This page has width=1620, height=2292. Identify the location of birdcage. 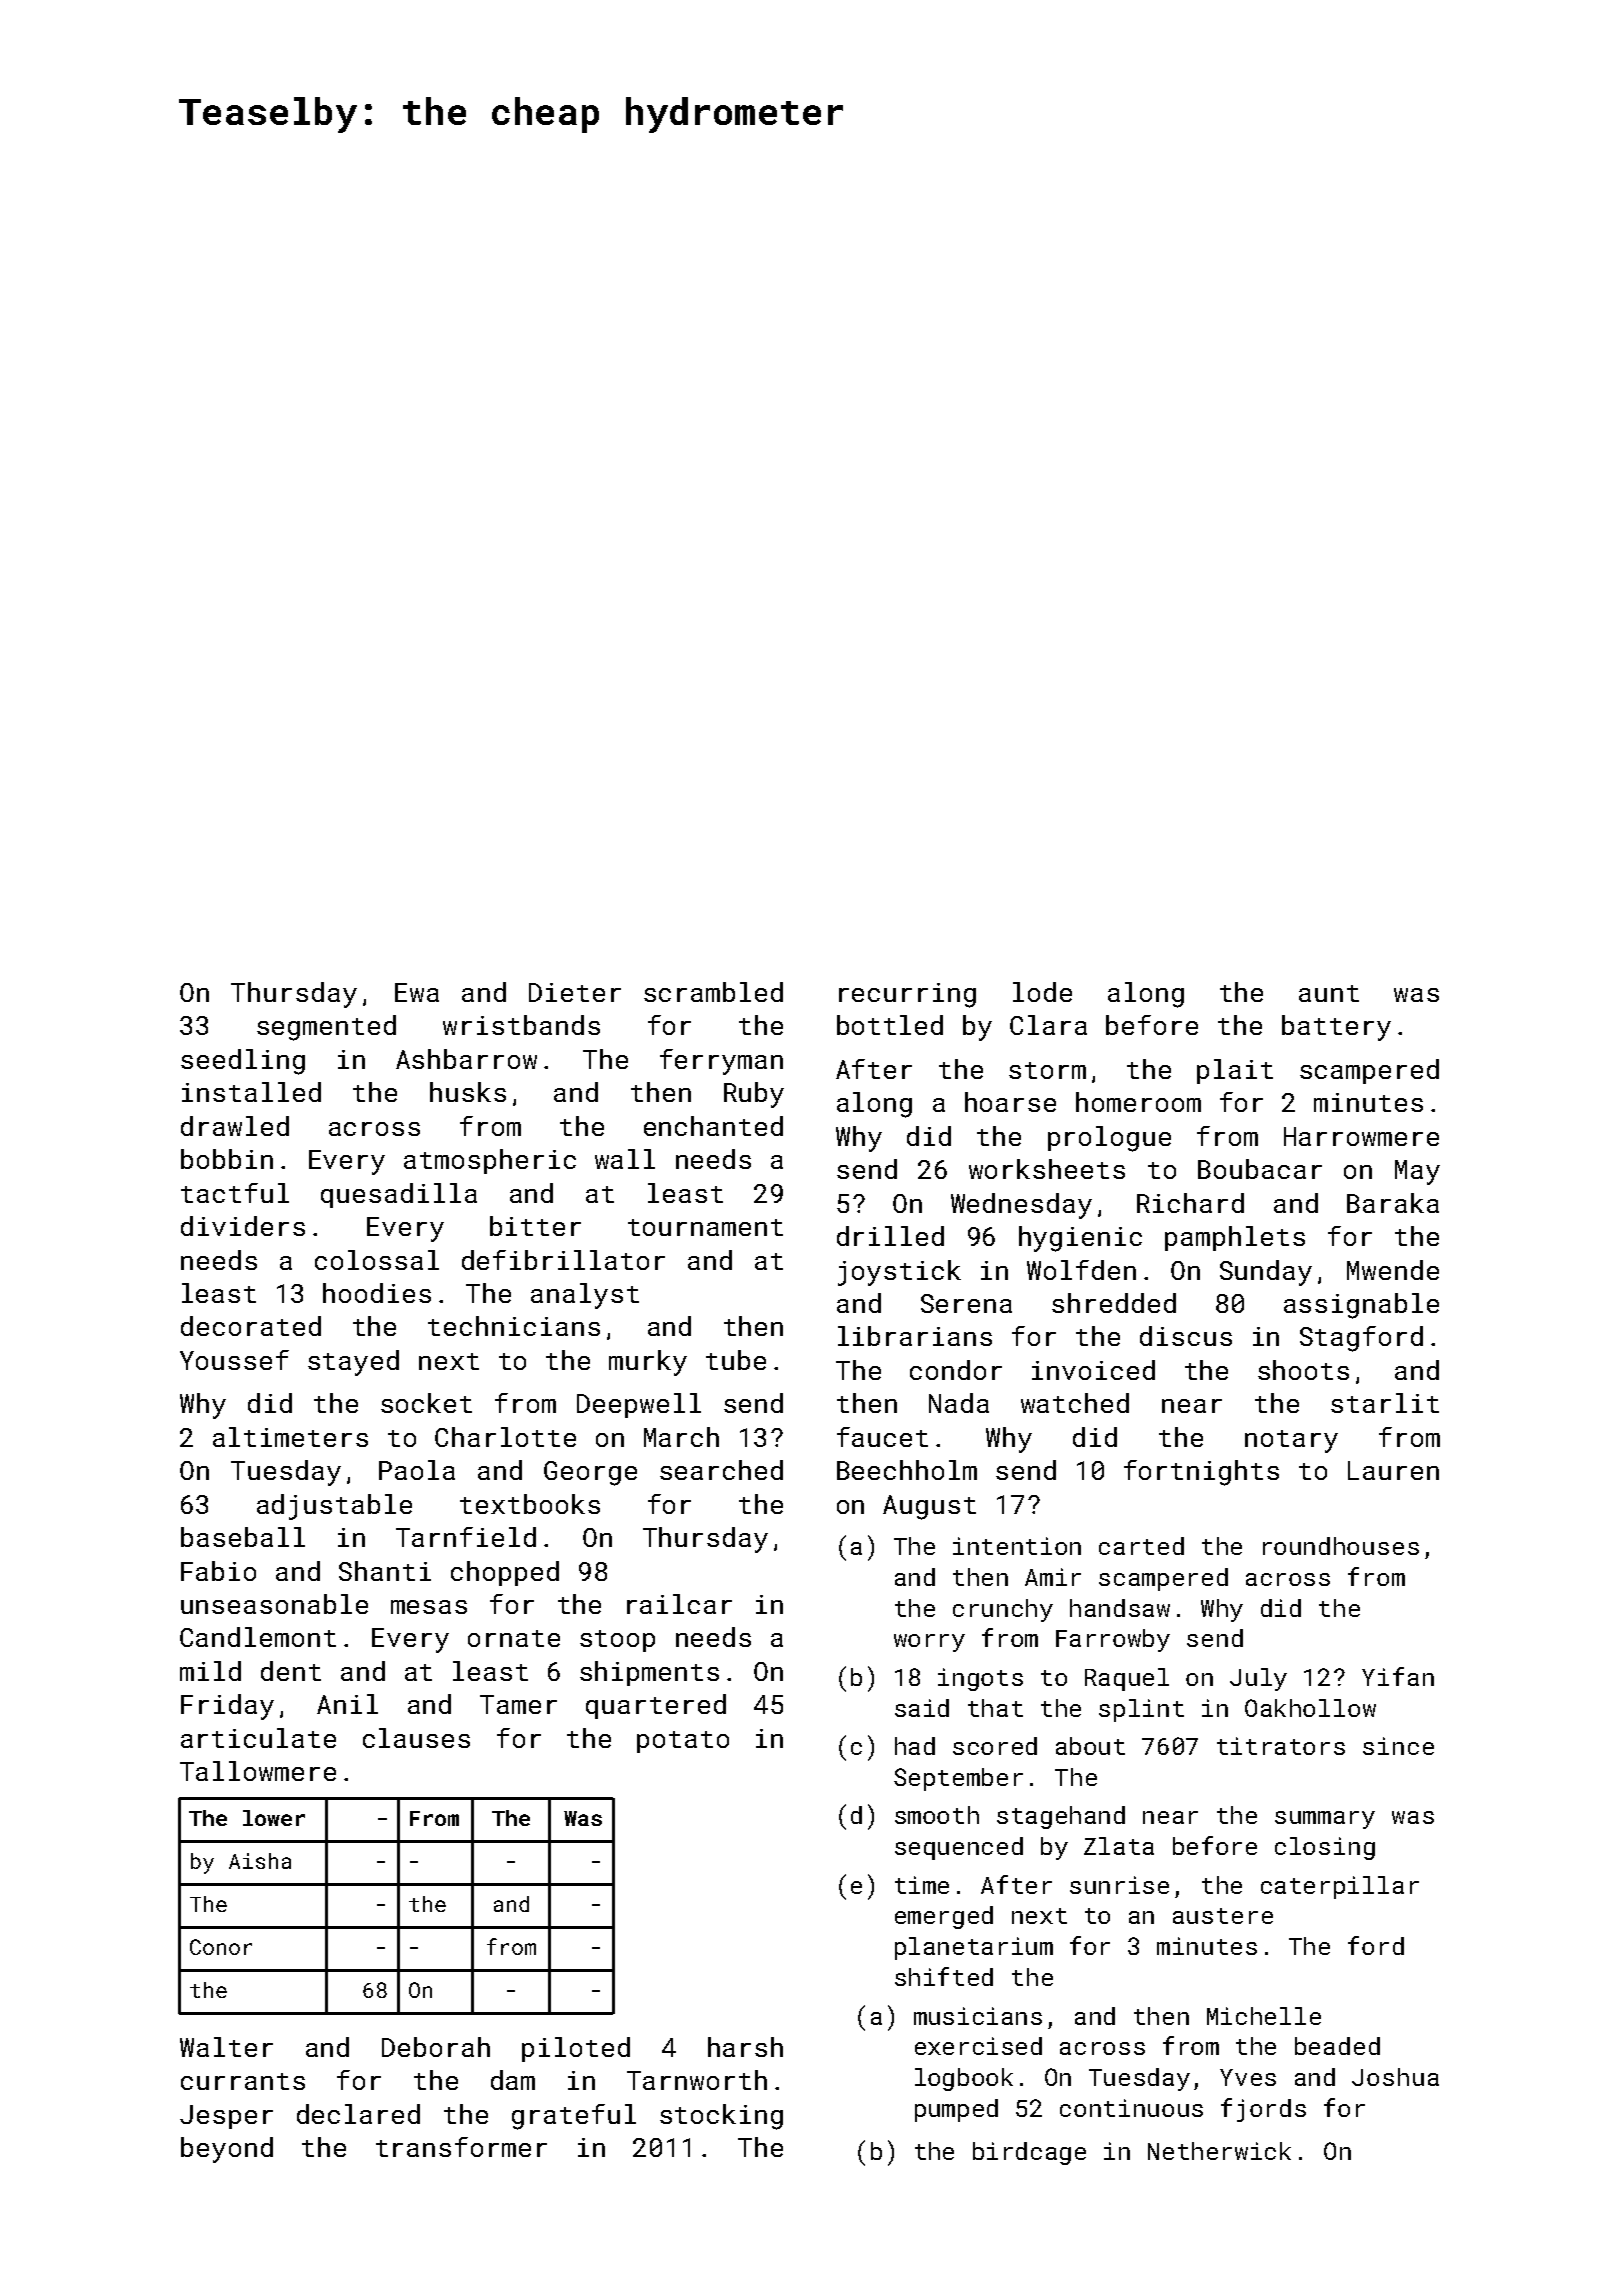
(1029, 2153).
